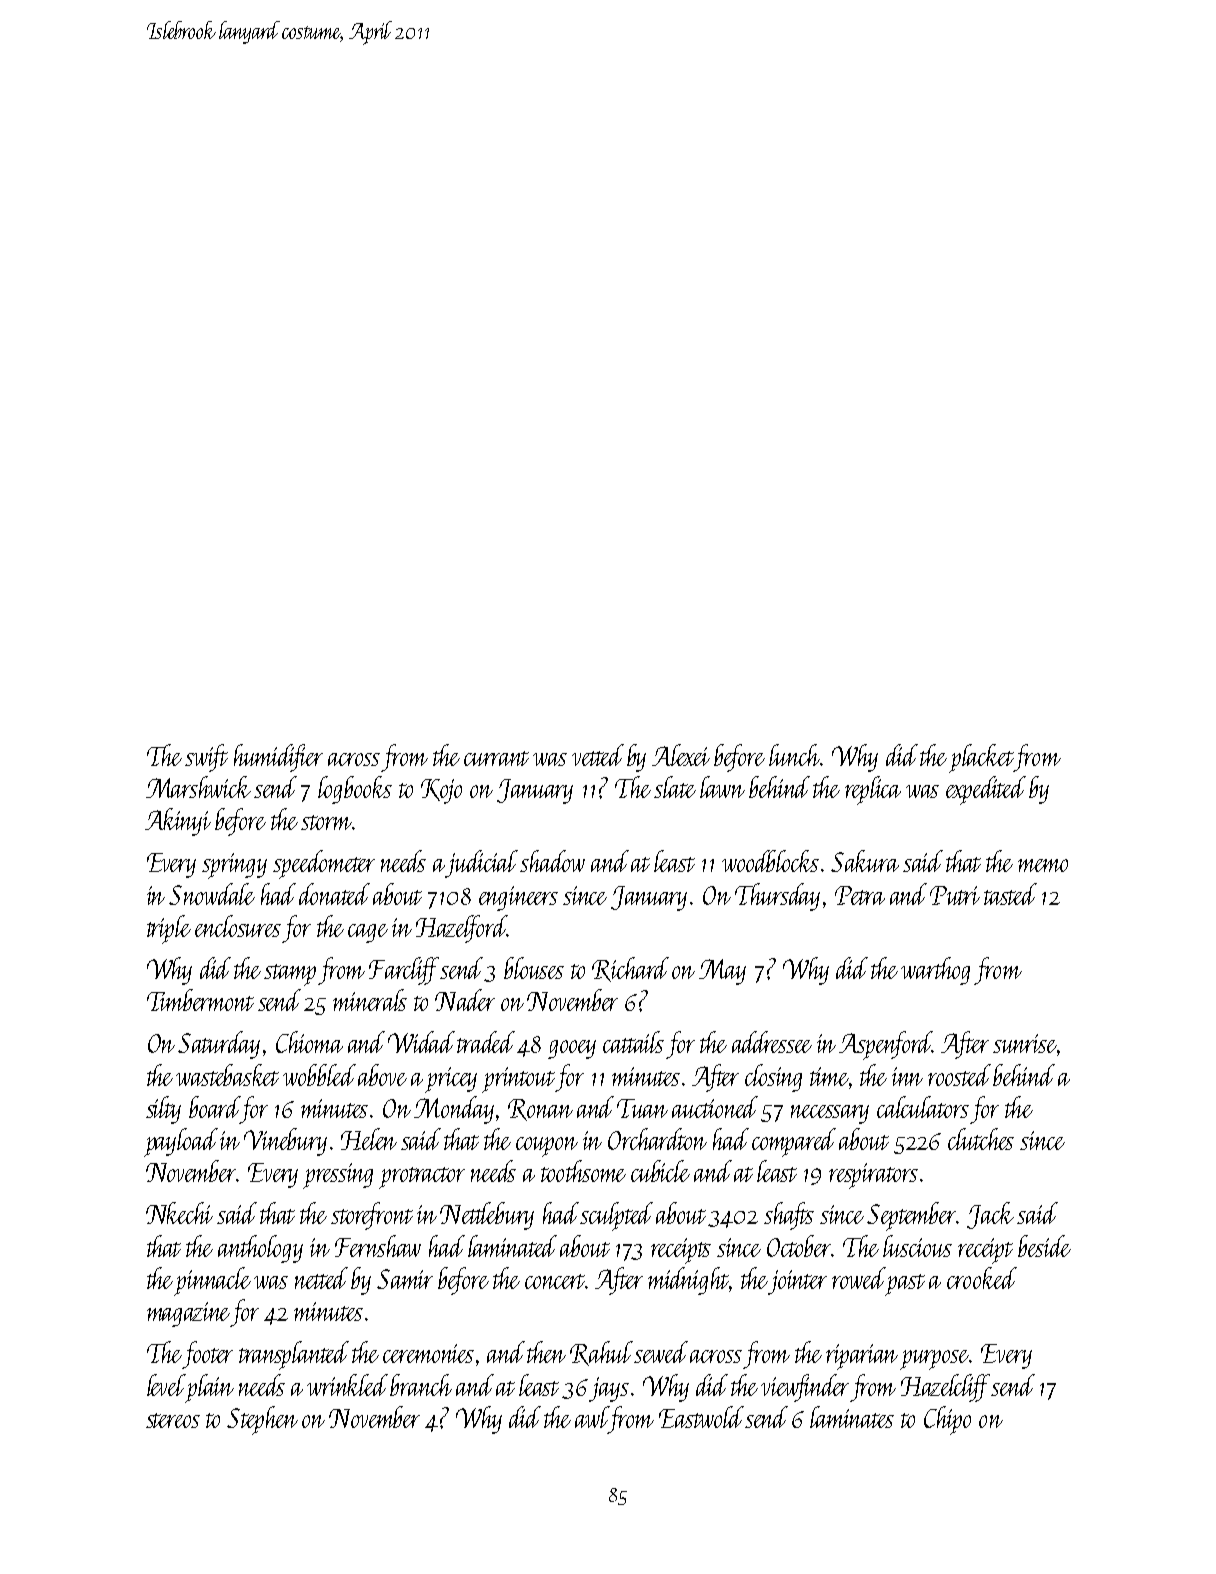 Image resolution: width=1216 pixels, height=1574 pixels. What do you see at coordinates (212, 1281) in the screenshot?
I see `pinnacle` at bounding box center [212, 1281].
